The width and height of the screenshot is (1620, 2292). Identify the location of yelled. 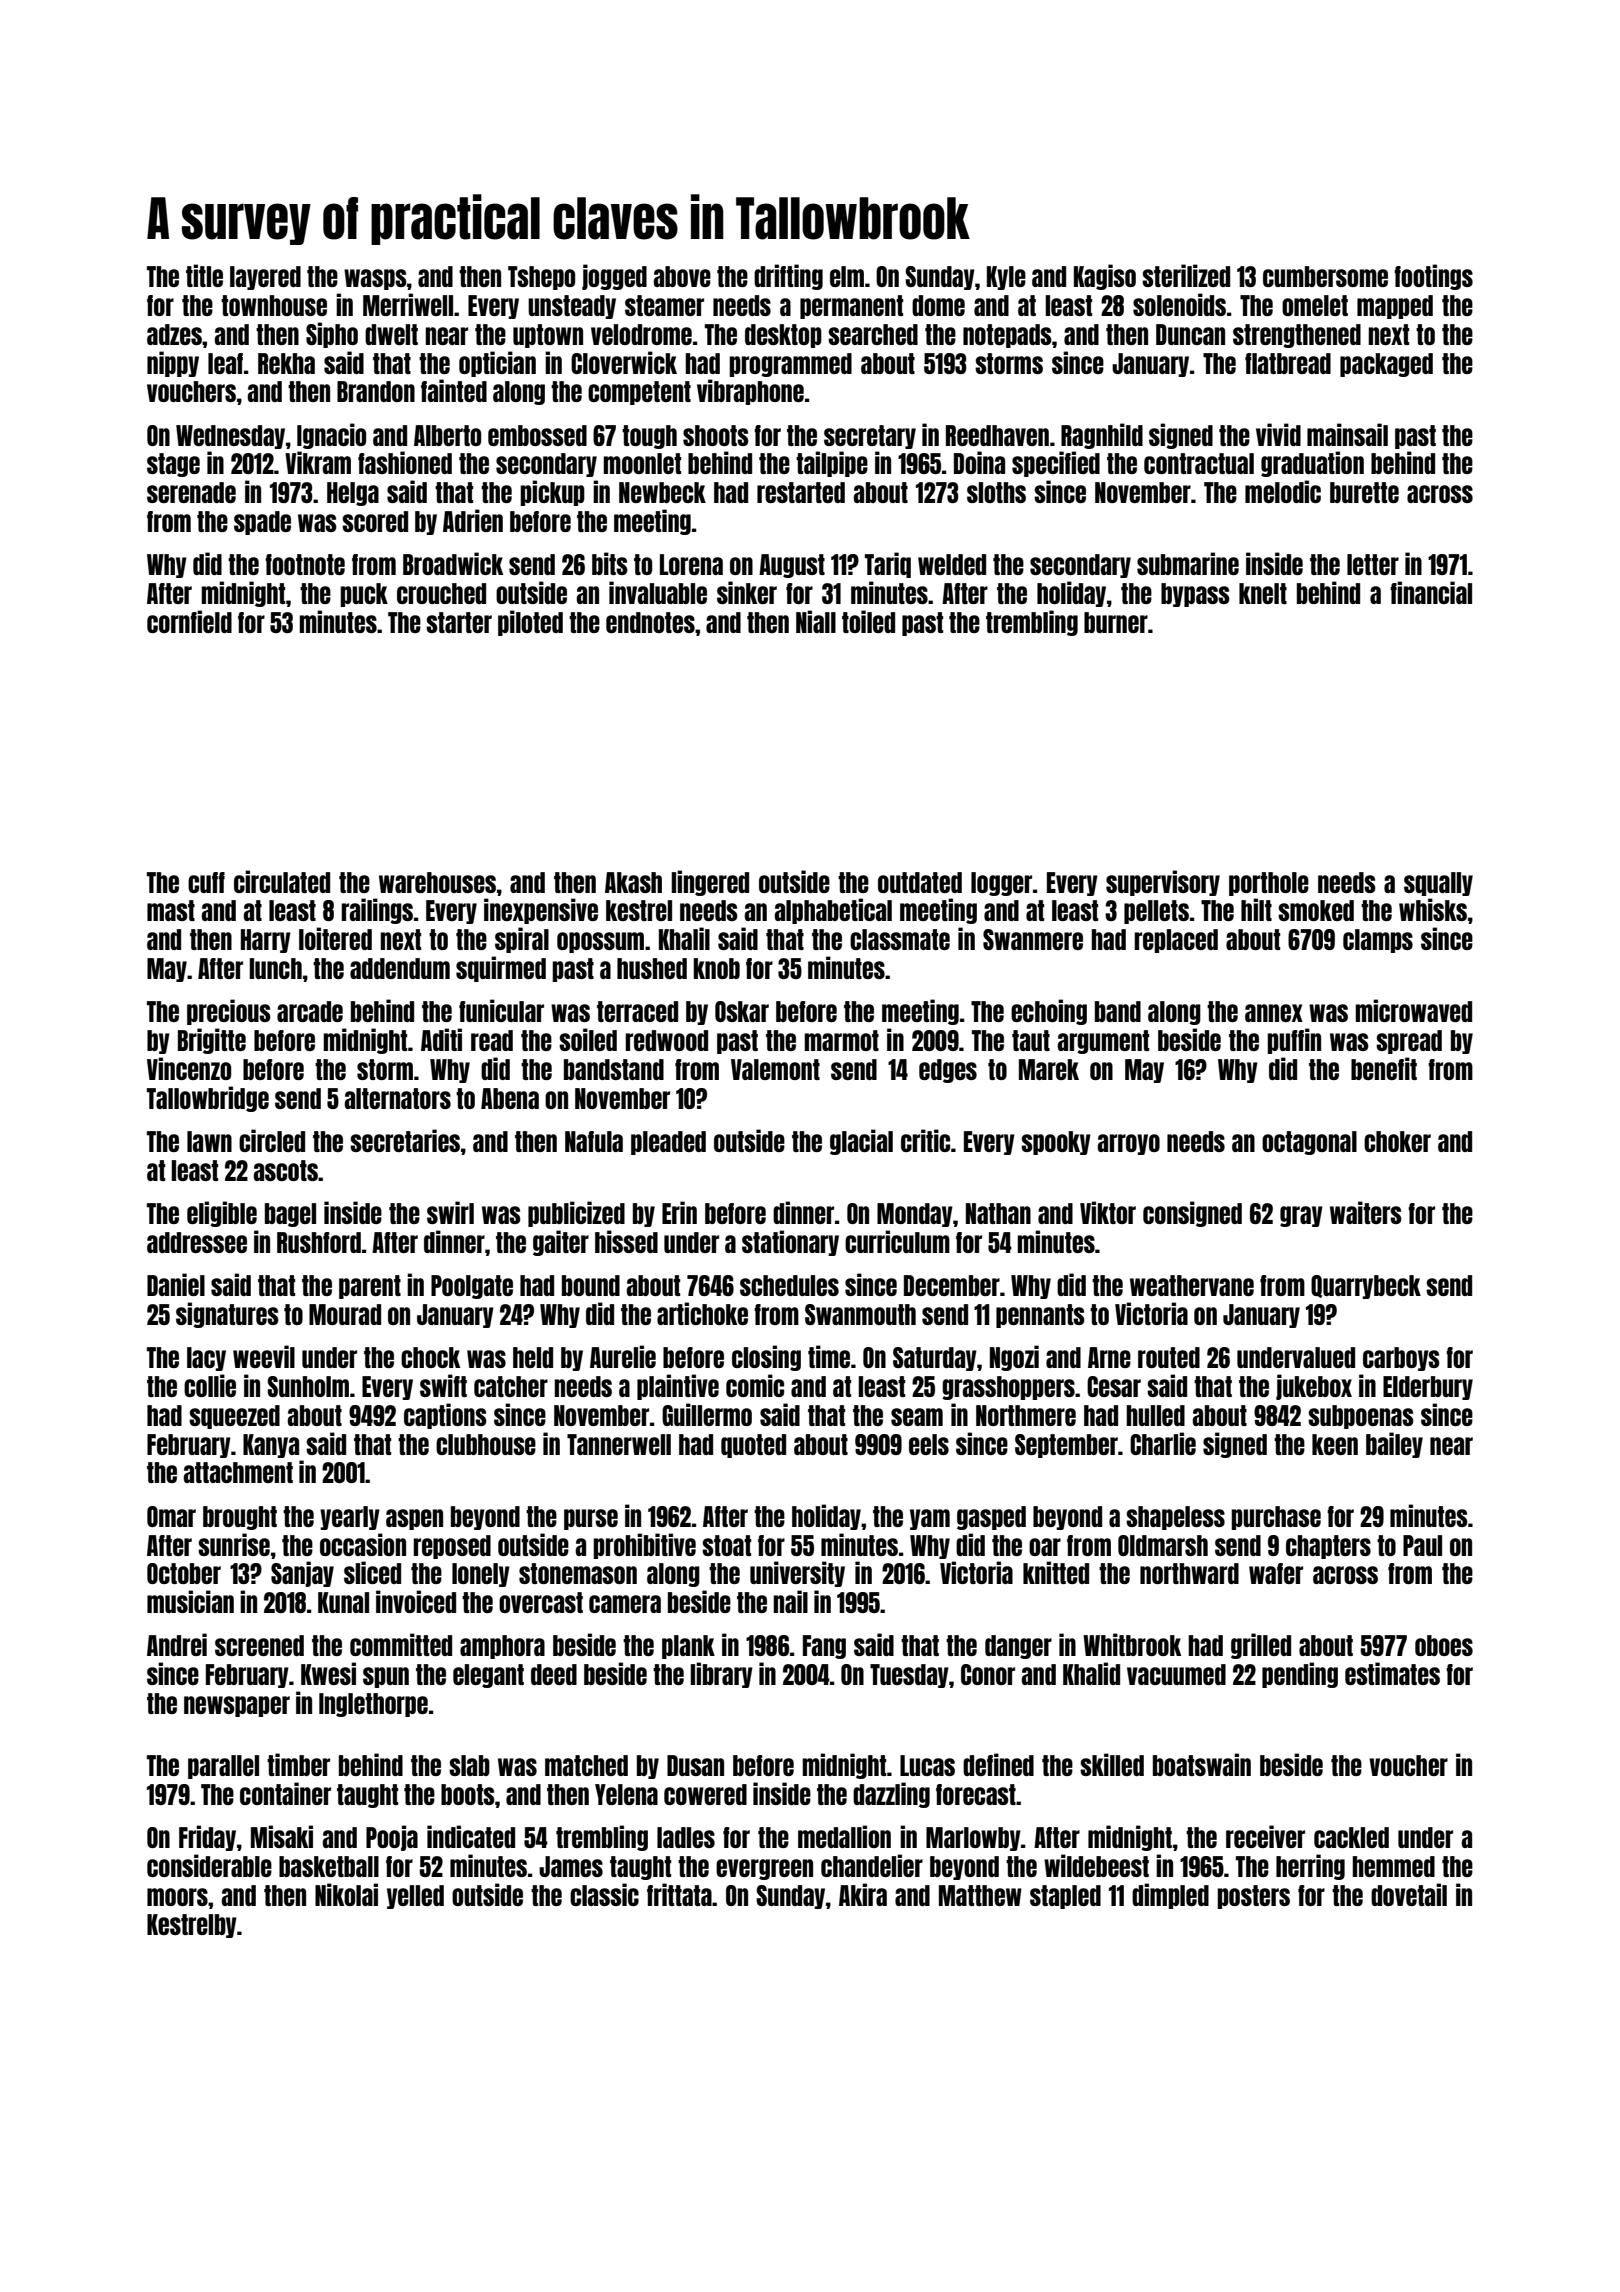
(415, 1897).
